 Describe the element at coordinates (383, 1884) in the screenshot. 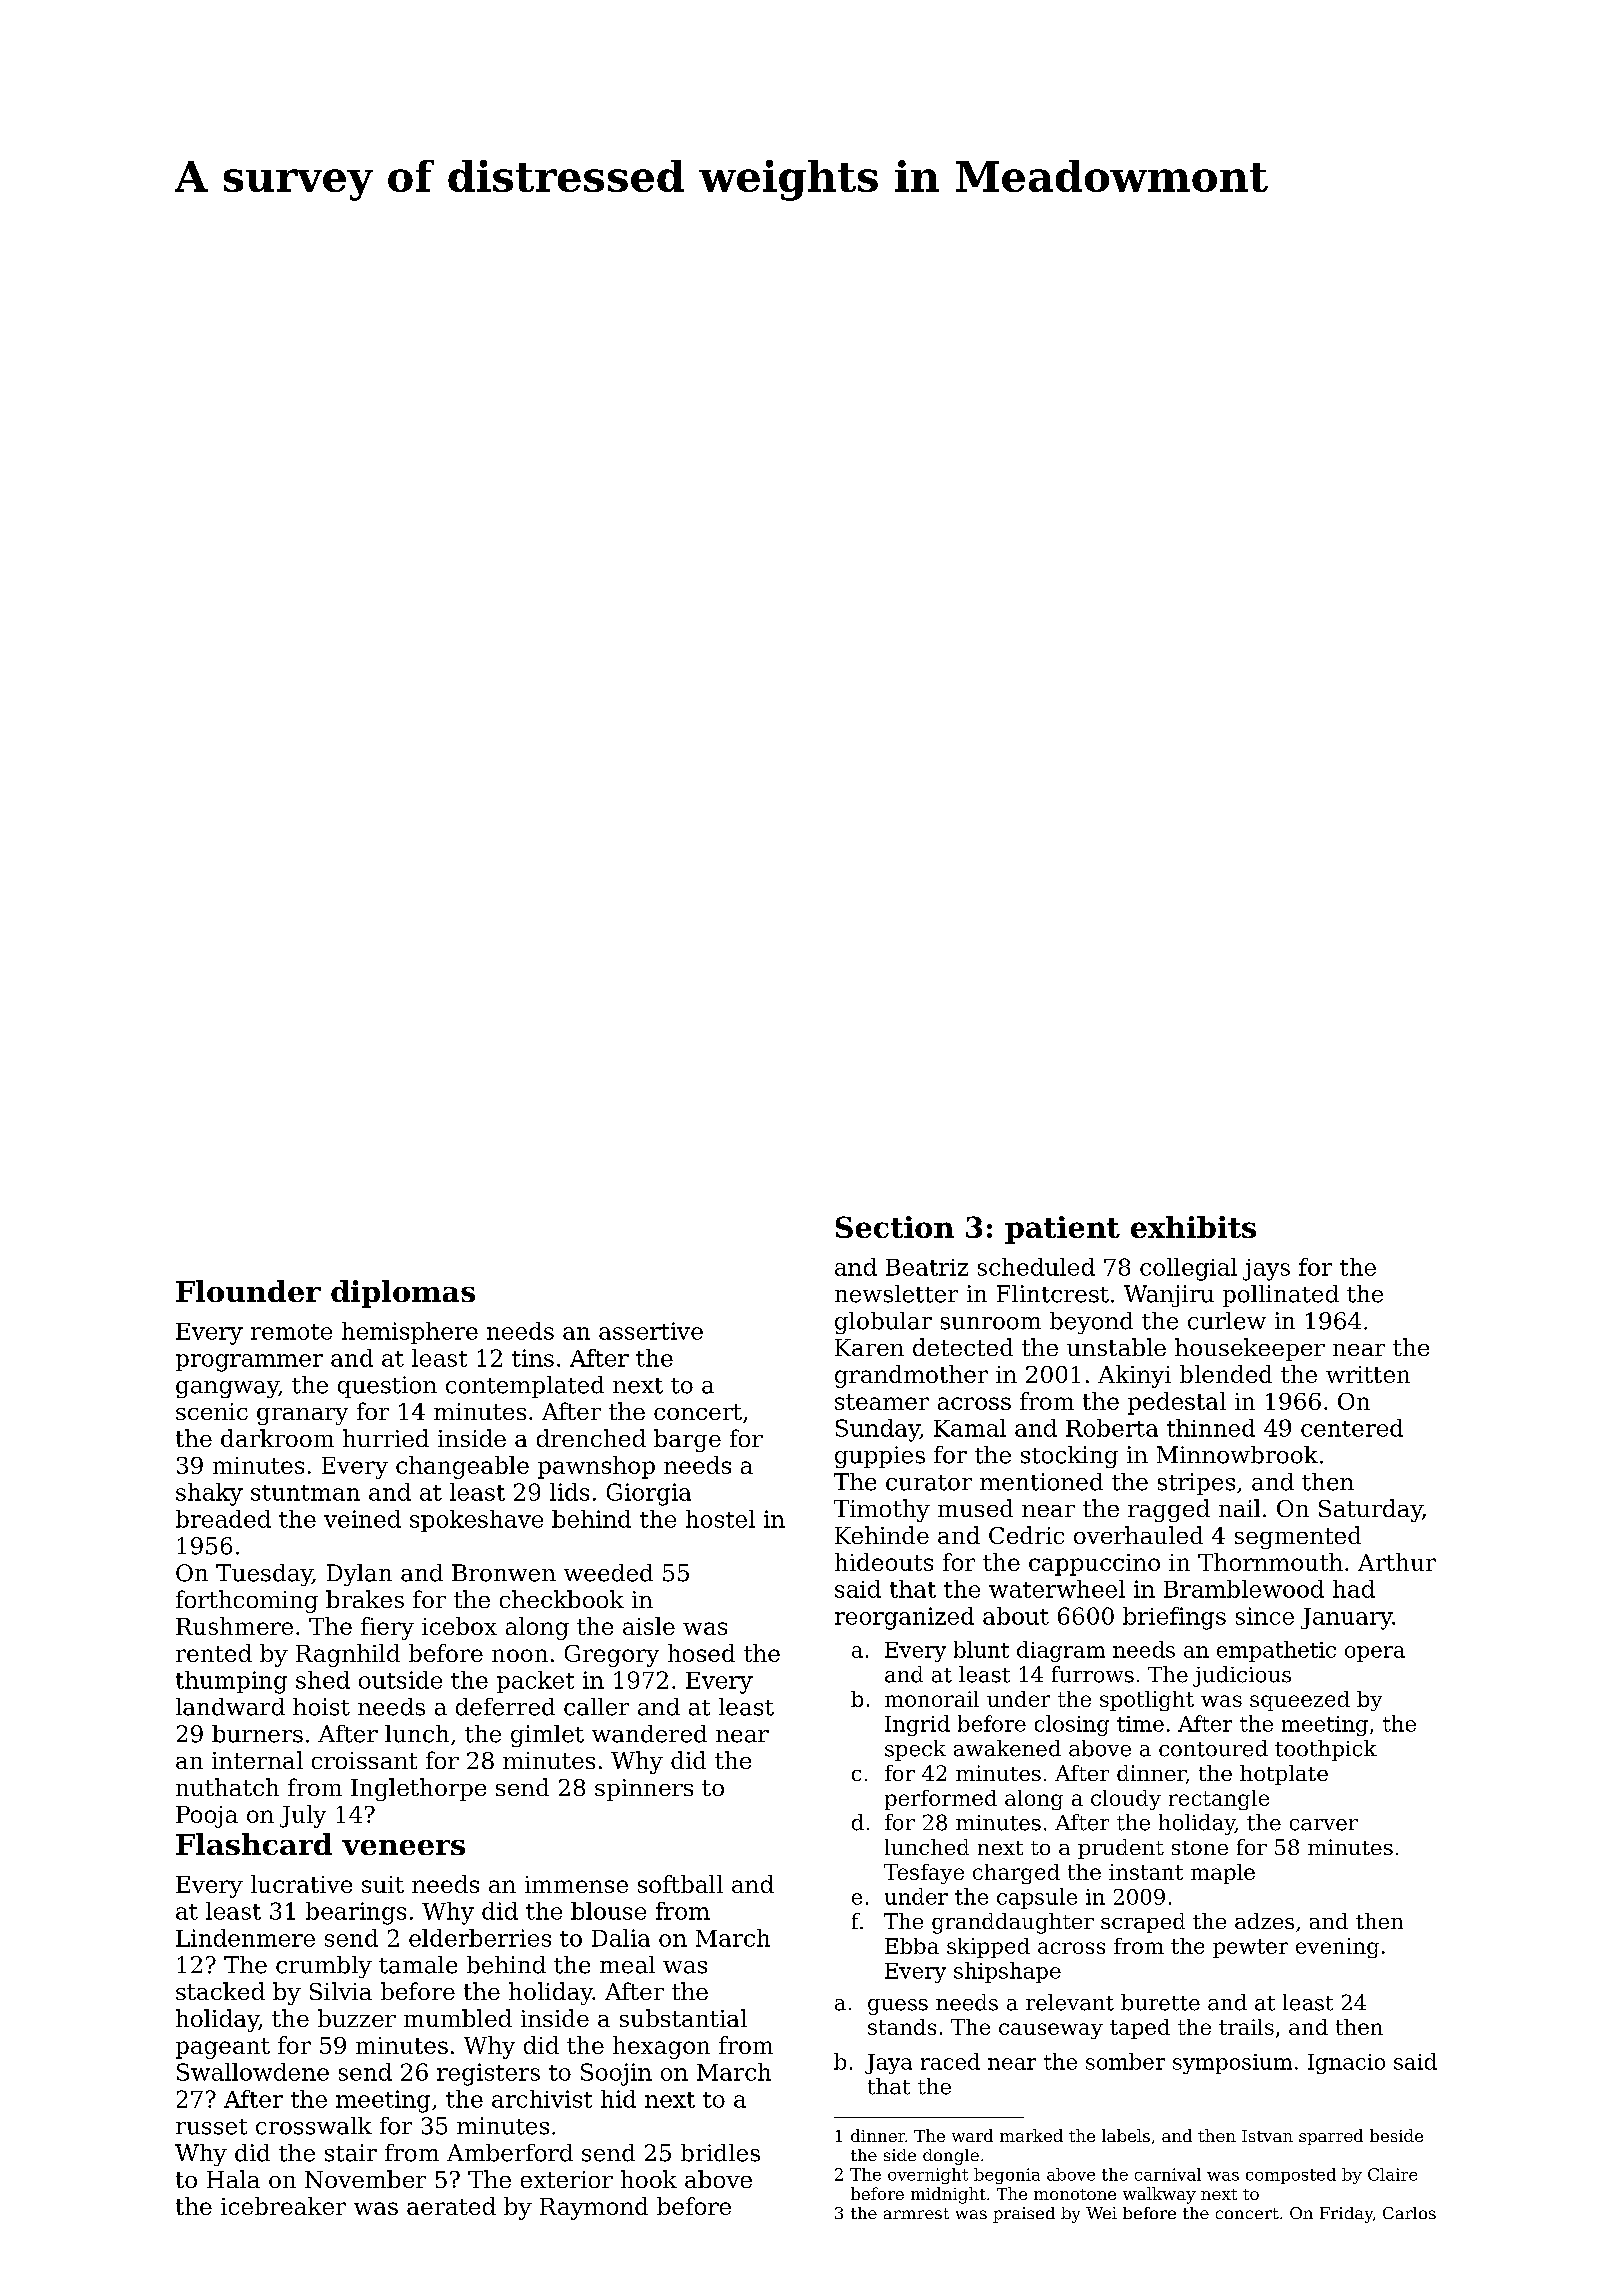

I see `suit` at that location.
